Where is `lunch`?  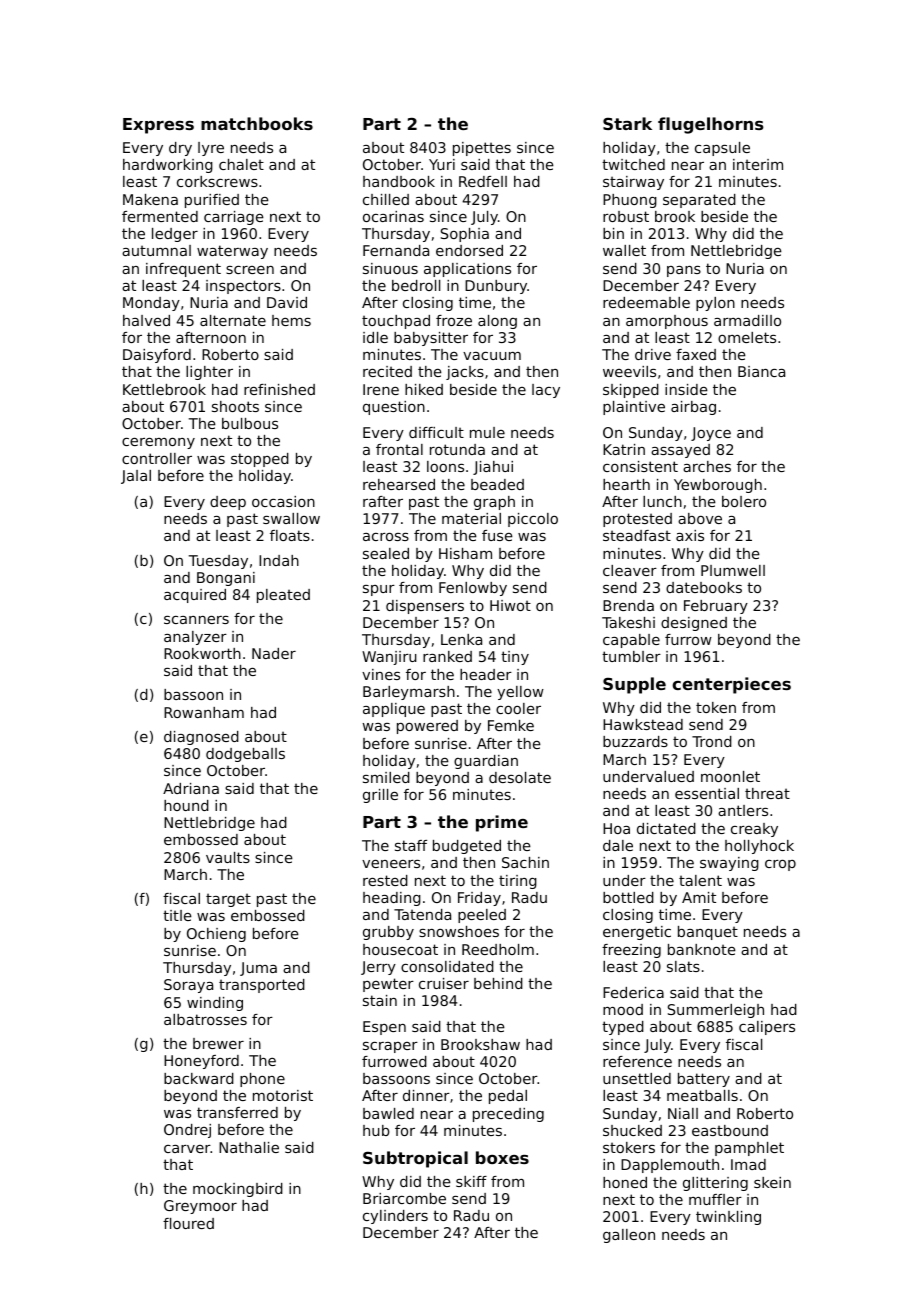 lunch is located at coordinates (662, 501).
